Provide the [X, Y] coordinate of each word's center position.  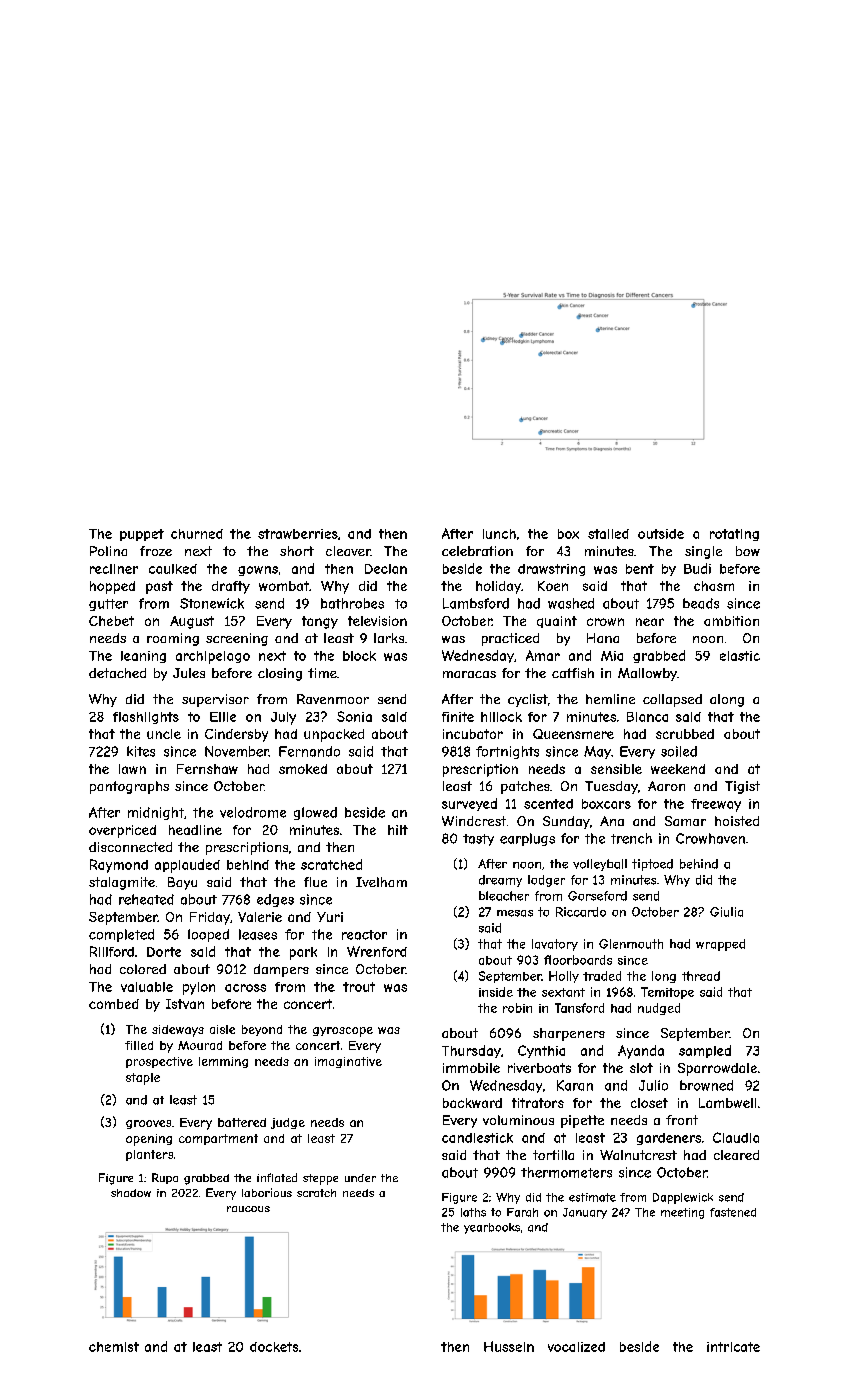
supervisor [215, 700]
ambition [731, 621]
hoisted [737, 821]
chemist [114, 1347]
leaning [143, 657]
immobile [471, 1068]
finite [458, 717]
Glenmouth [631, 944]
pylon [199, 988]
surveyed [469, 804]
